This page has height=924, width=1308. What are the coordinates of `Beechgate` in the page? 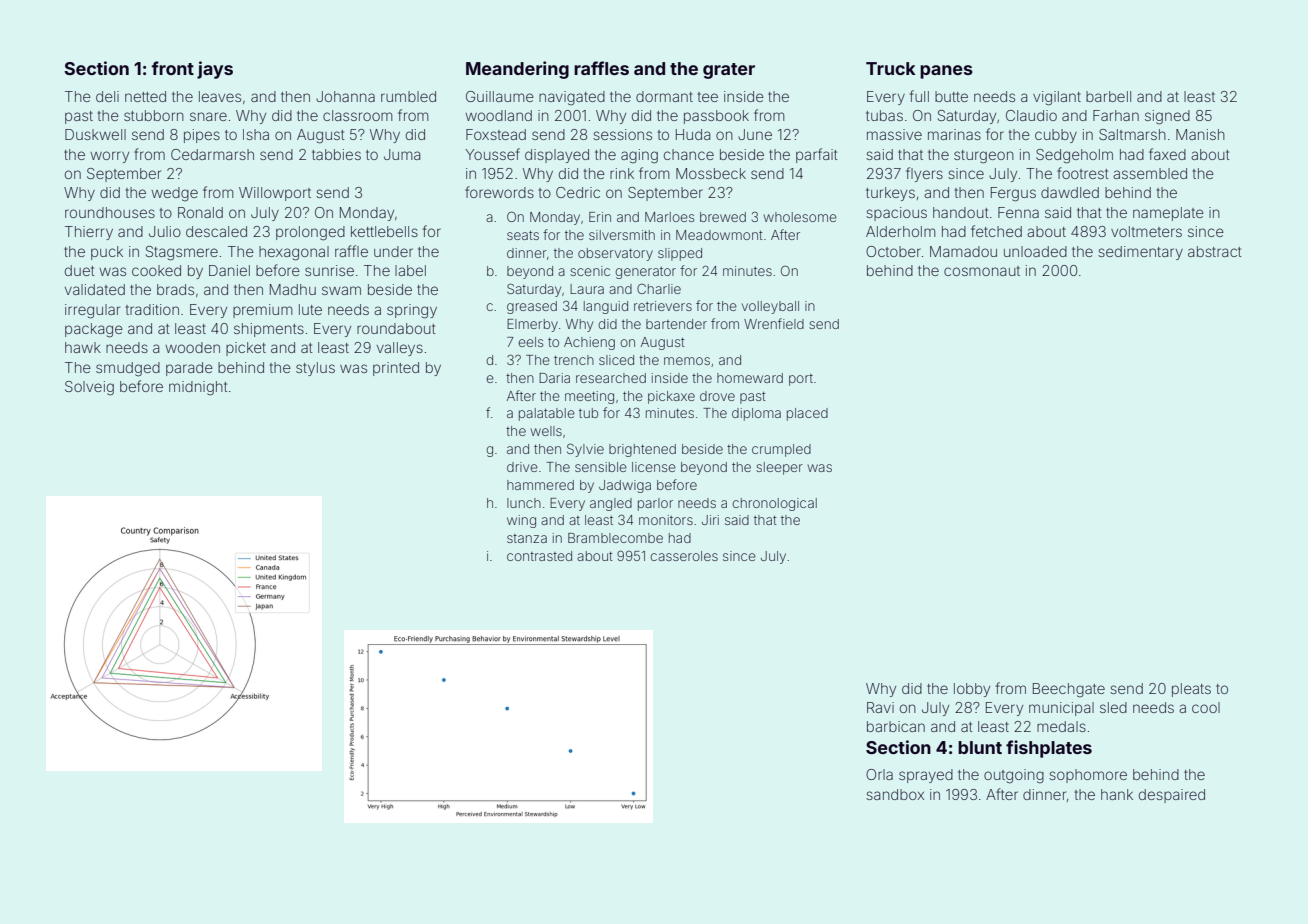 It's located at (1069, 690).
